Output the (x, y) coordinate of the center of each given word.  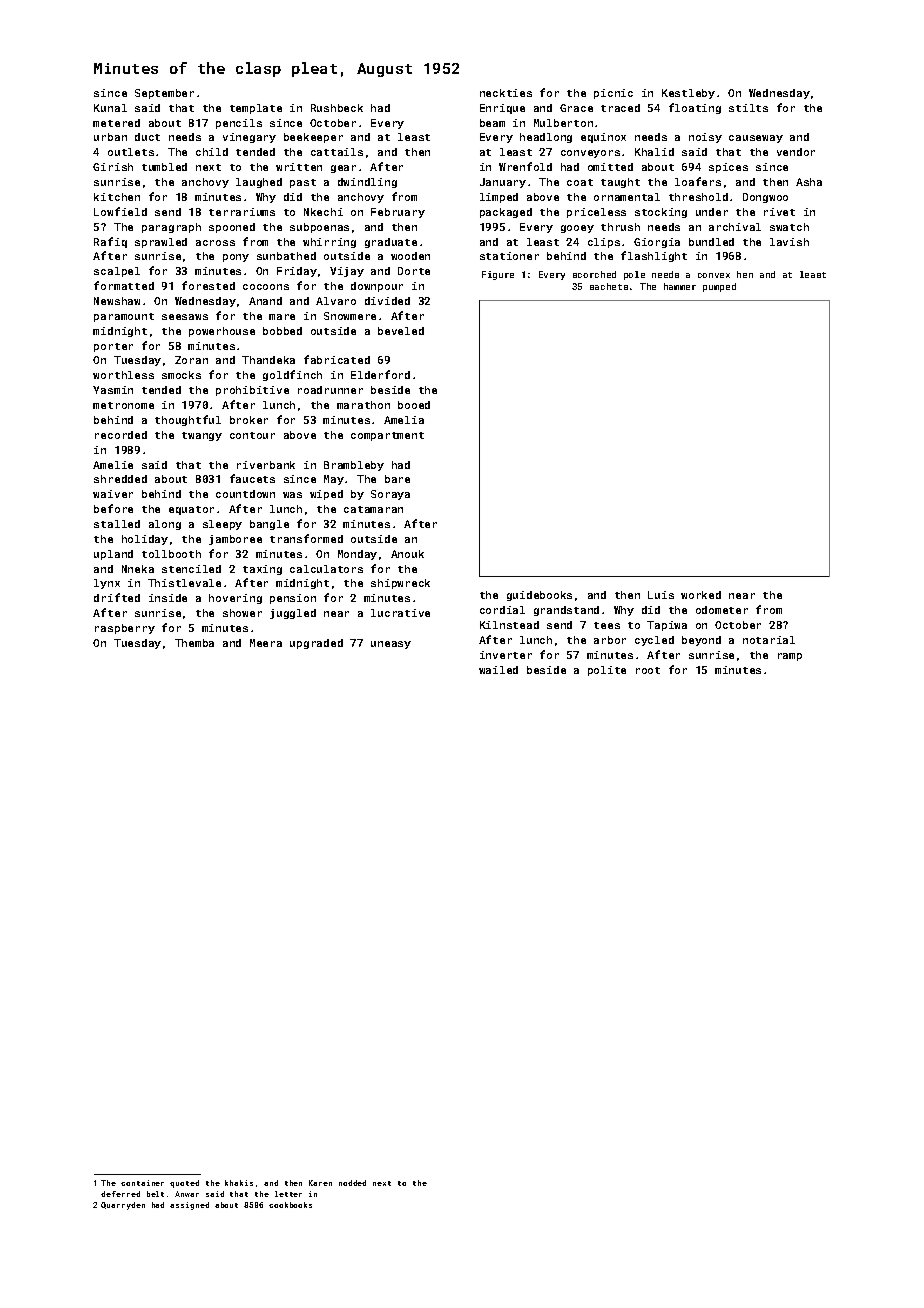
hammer (680, 286)
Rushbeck (337, 108)
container (142, 1183)
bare (397, 479)
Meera (266, 643)
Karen (320, 1183)
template (256, 109)
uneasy (391, 645)
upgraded (316, 644)
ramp (790, 657)
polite (607, 671)
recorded (121, 435)
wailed (498, 670)
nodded (352, 1183)
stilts (748, 108)
